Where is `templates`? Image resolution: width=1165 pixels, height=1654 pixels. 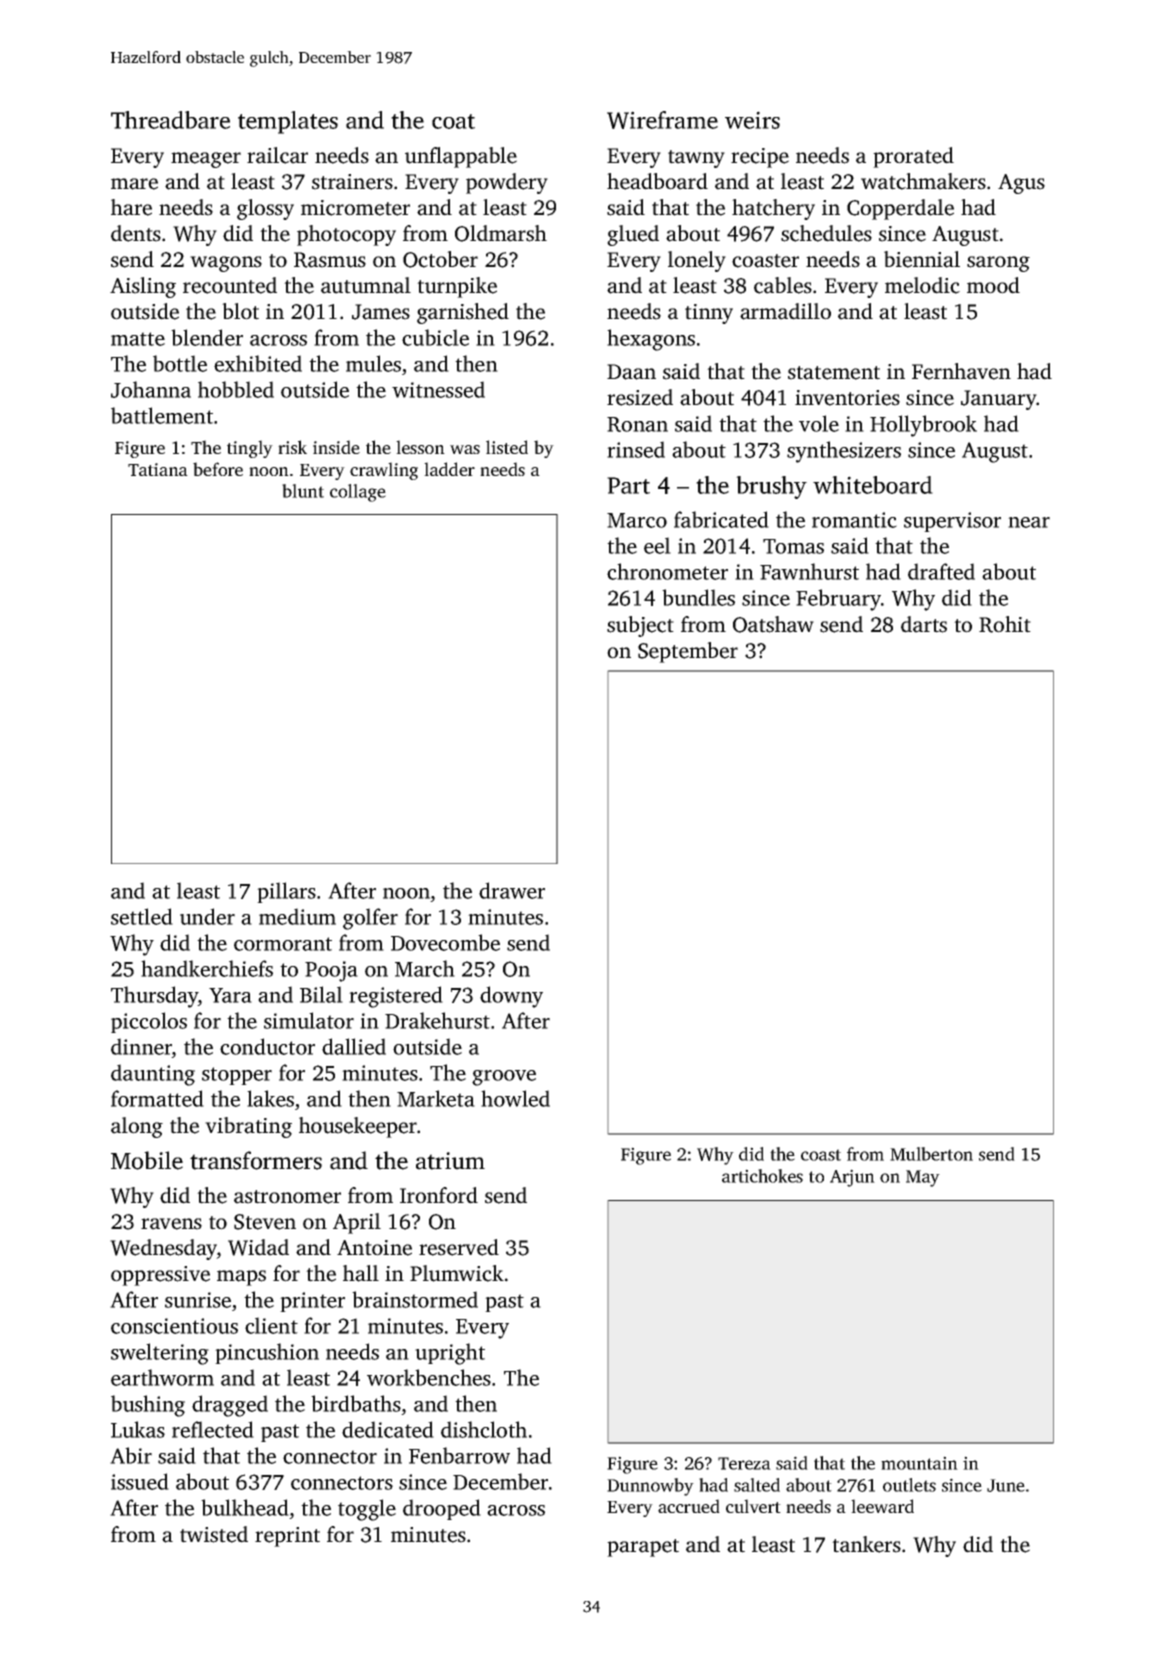
templates is located at coordinates (288, 122).
